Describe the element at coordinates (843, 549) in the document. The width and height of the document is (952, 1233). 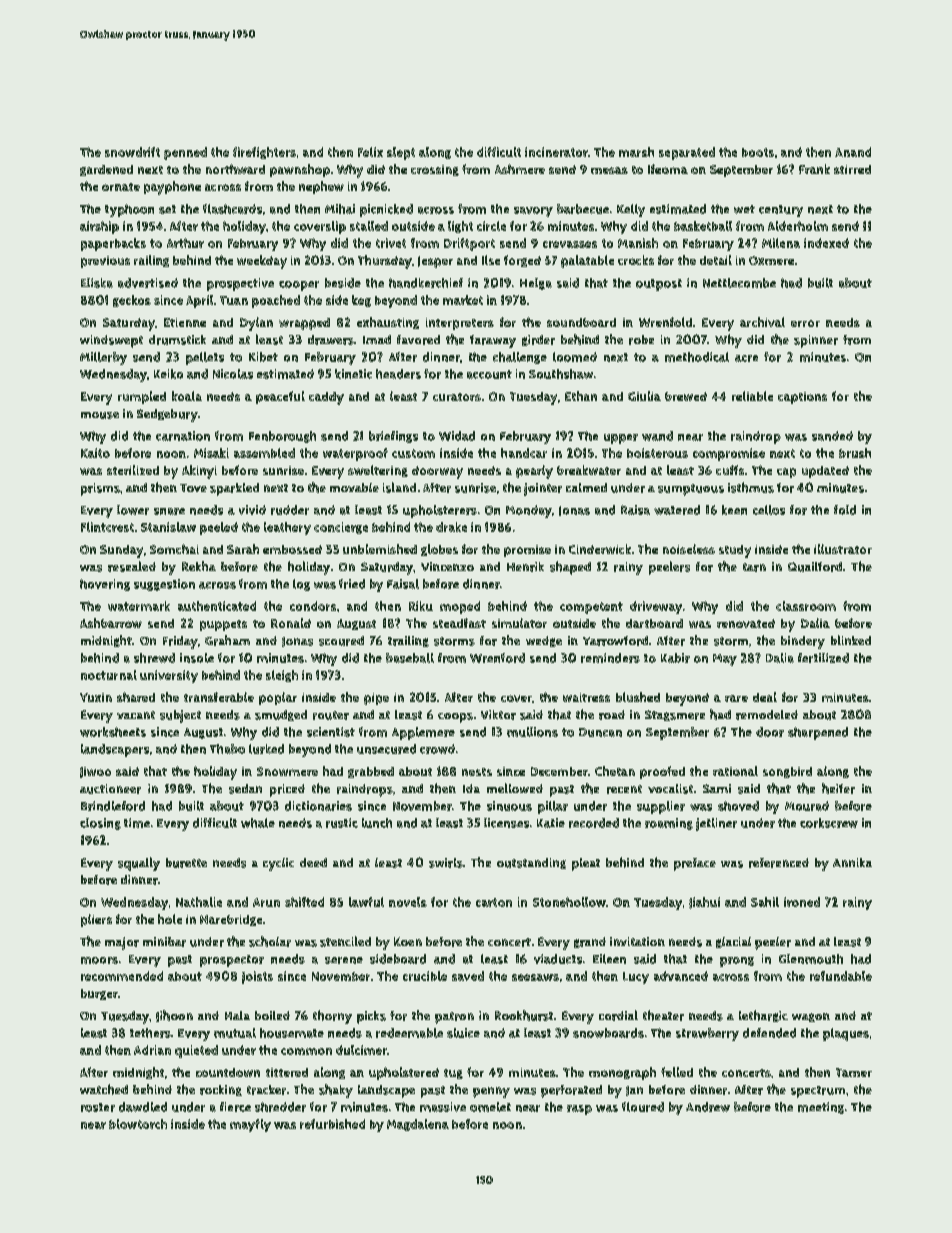
I see `illustrator` at that location.
